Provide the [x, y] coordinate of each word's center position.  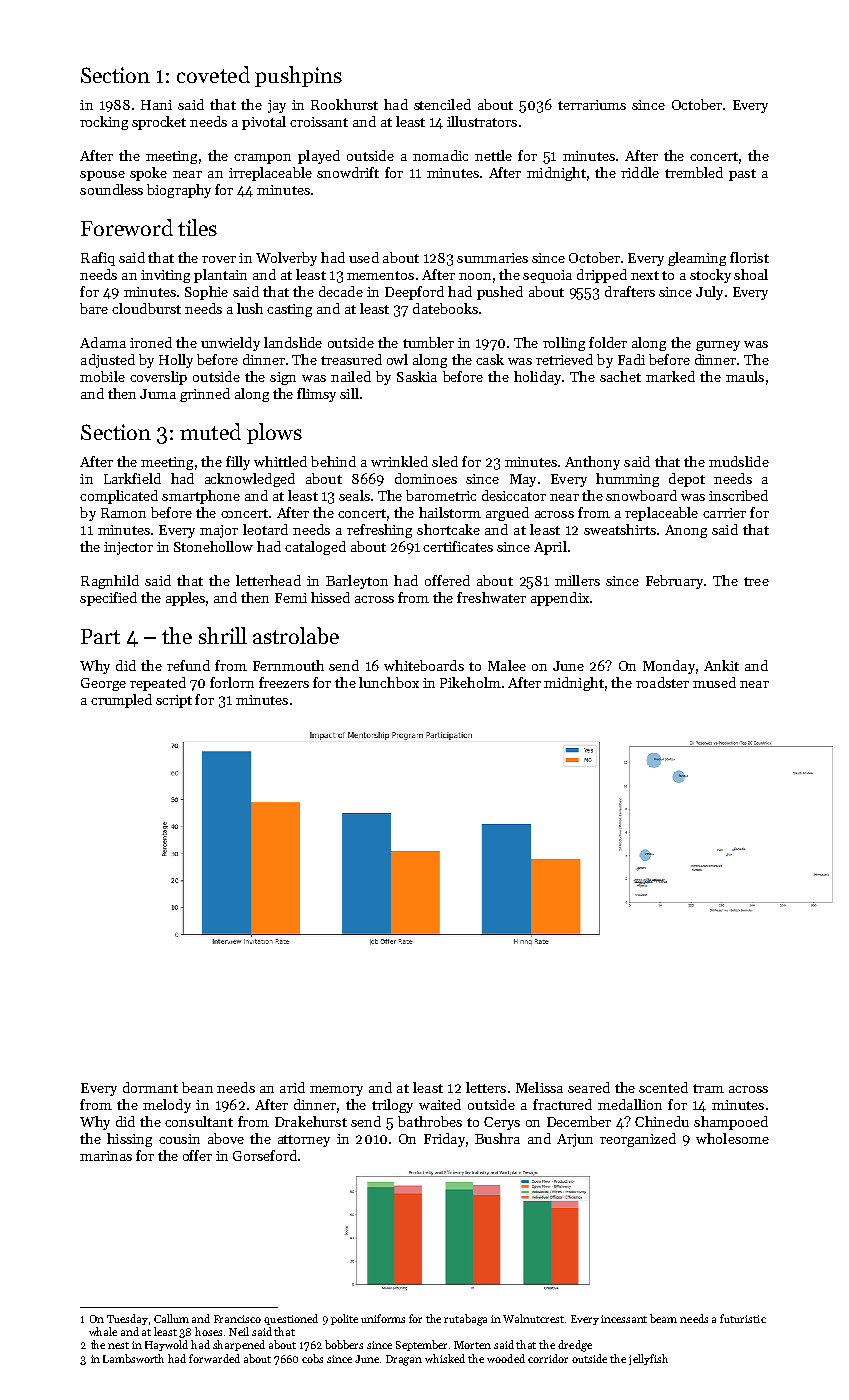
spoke [148, 174]
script [174, 701]
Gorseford [265, 1155]
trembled [694, 172]
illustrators [482, 121]
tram [708, 1088]
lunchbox [389, 682]
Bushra [497, 1138]
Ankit [721, 665]
